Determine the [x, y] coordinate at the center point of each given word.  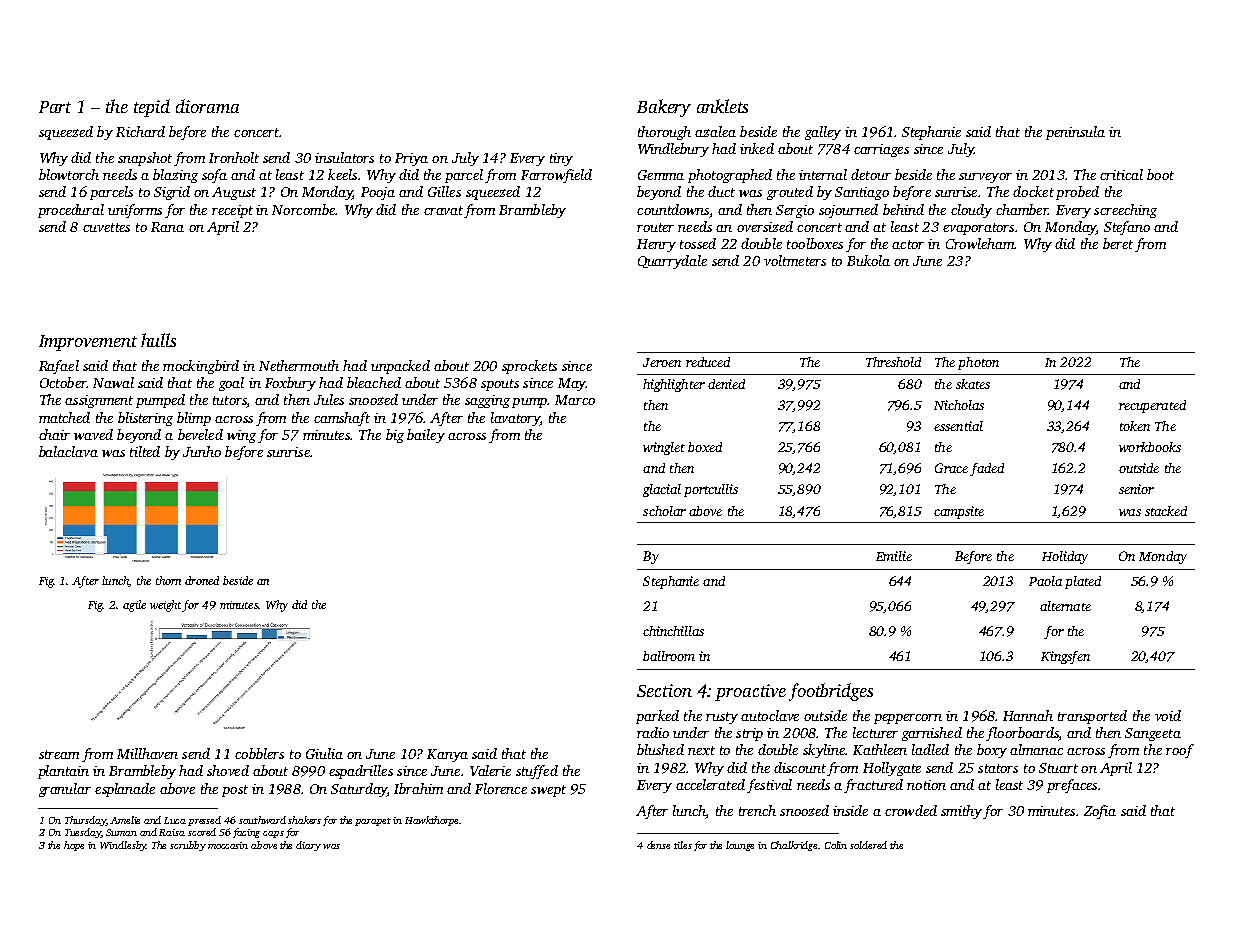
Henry [656, 245]
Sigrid [172, 193]
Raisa [172, 832]
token [1135, 426]
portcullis [711, 490]
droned [202, 580]
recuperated [1152, 406]
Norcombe [303, 209]
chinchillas [673, 631]
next [701, 750]
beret [1118, 243]
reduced [708, 362]
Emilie [894, 556]
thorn [168, 580]
